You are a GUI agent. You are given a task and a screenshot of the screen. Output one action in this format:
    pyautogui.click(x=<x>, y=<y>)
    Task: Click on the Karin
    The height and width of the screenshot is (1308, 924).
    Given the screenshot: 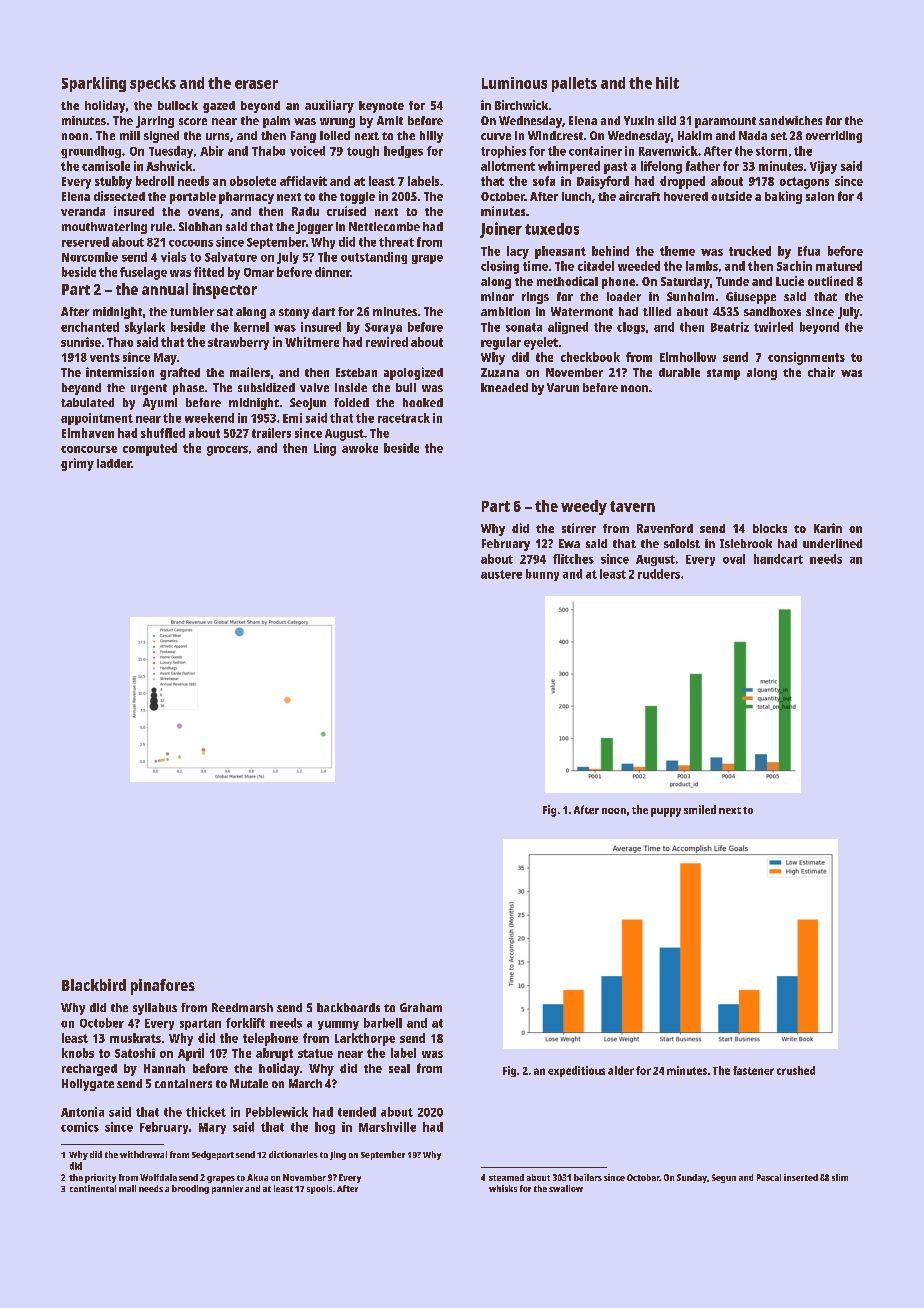 What is the action you would take?
    pyautogui.click(x=828, y=528)
